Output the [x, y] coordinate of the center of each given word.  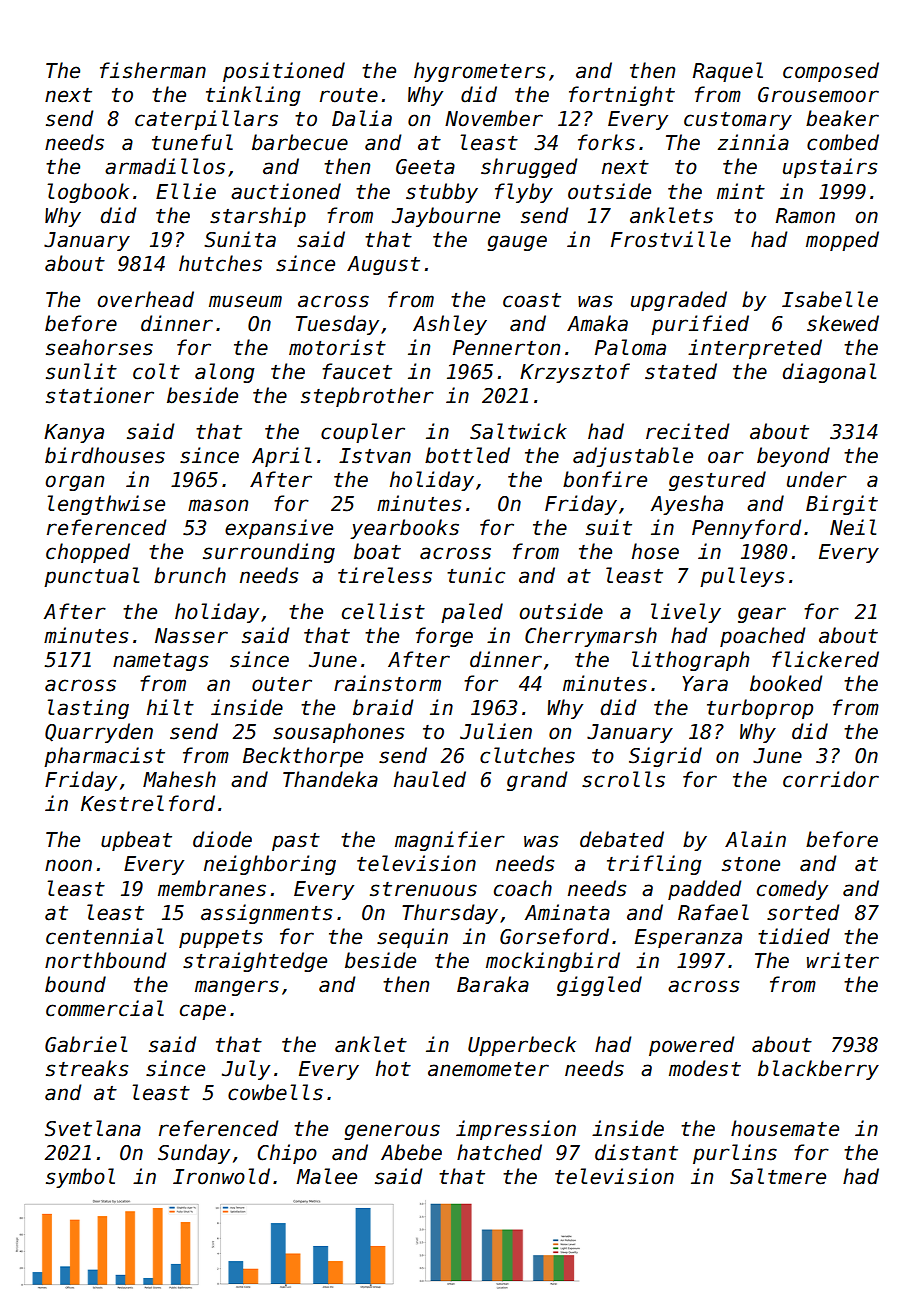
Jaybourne [446, 217]
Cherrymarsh [591, 637]
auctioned [286, 191]
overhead [146, 299]
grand [537, 781]
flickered [825, 659]
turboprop [760, 709]
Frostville [671, 239]
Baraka [493, 984]
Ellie [186, 191]
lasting [88, 709]
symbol [80, 1178]
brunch [190, 575]
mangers [237, 988]
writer [843, 960]
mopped [842, 241]
